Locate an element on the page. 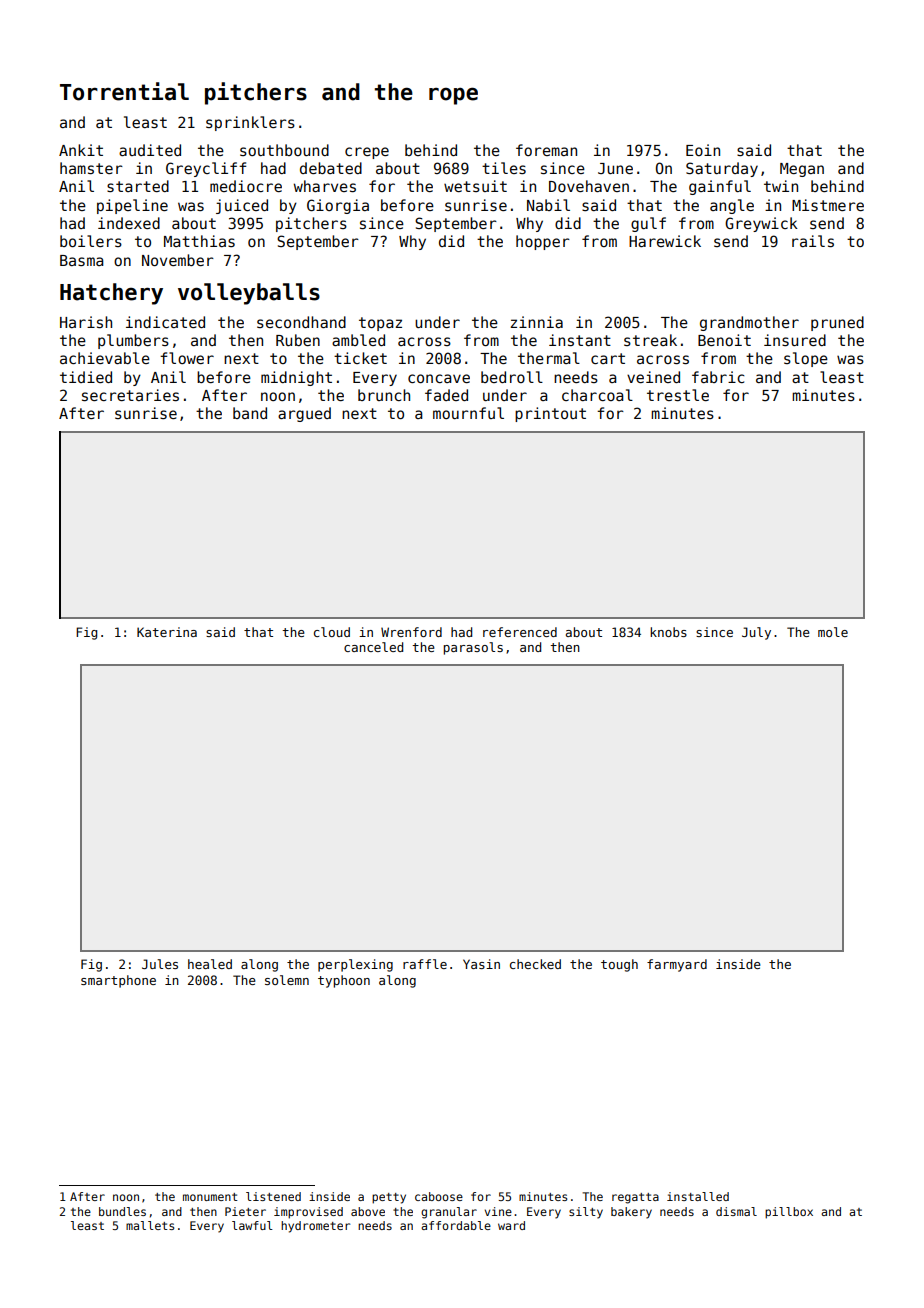 This page has height=1308, width=924. lawful is located at coordinates (252, 1225).
